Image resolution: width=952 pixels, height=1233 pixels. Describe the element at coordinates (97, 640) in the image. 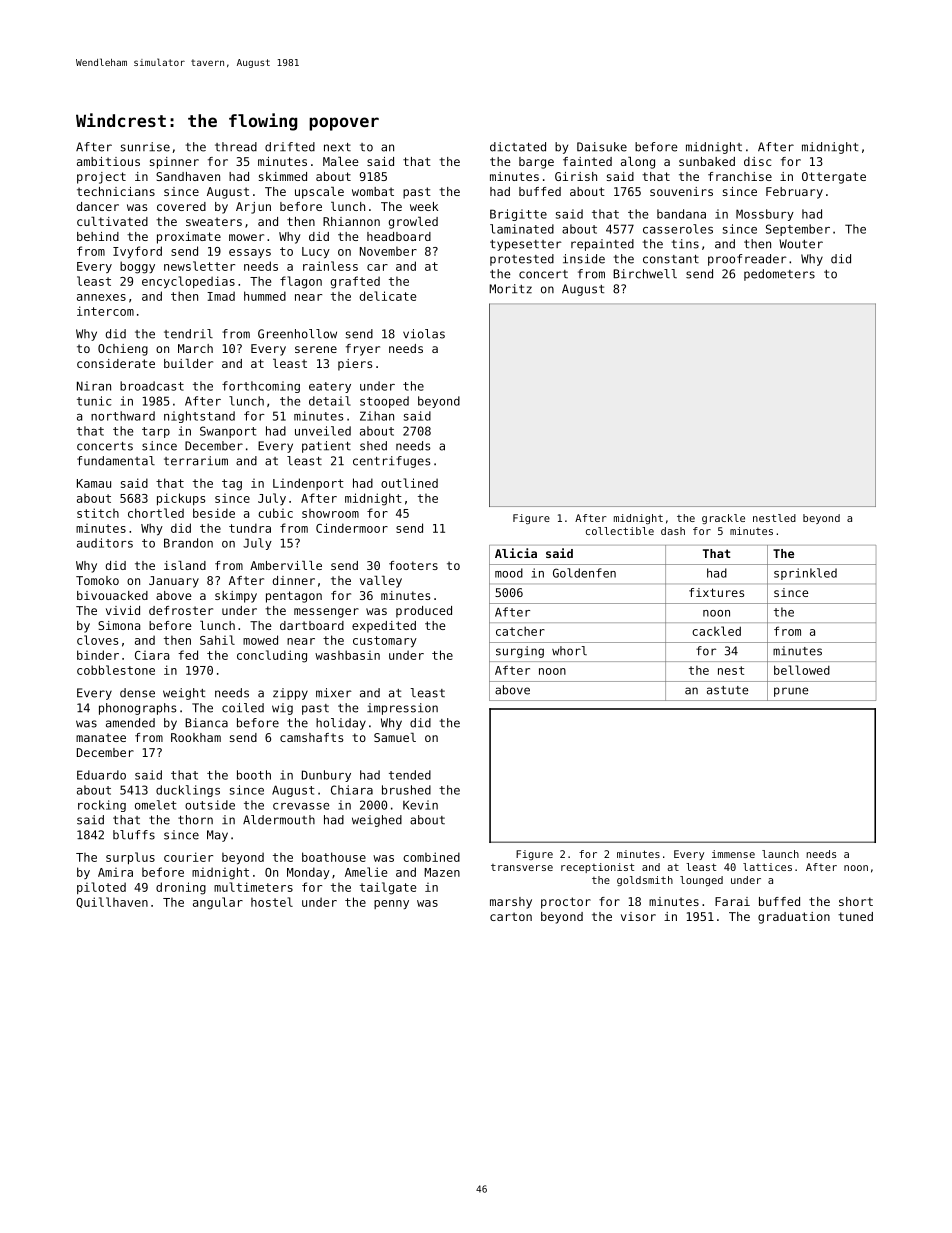

I see `cloves` at that location.
